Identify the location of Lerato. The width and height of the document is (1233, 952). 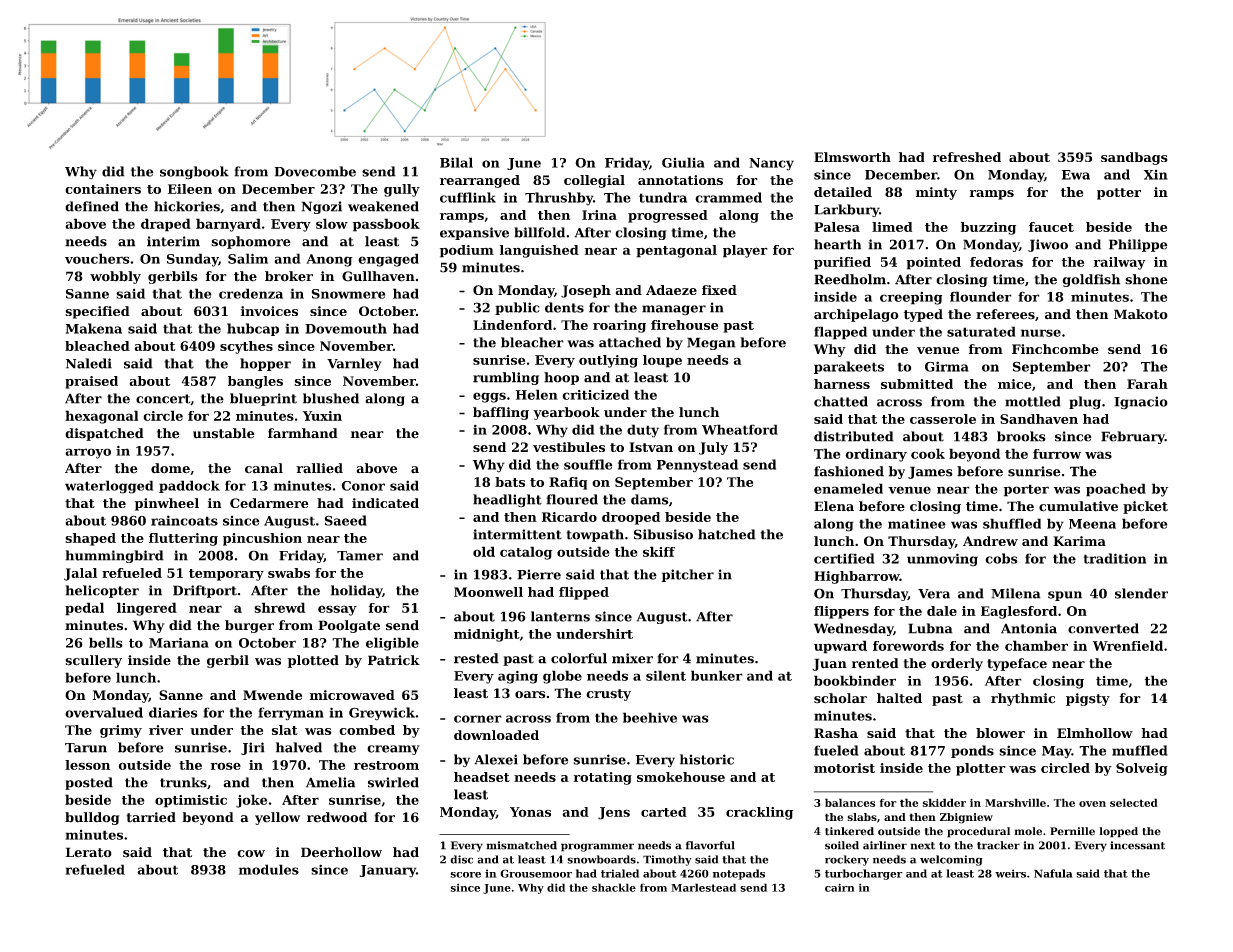
(89, 852).
